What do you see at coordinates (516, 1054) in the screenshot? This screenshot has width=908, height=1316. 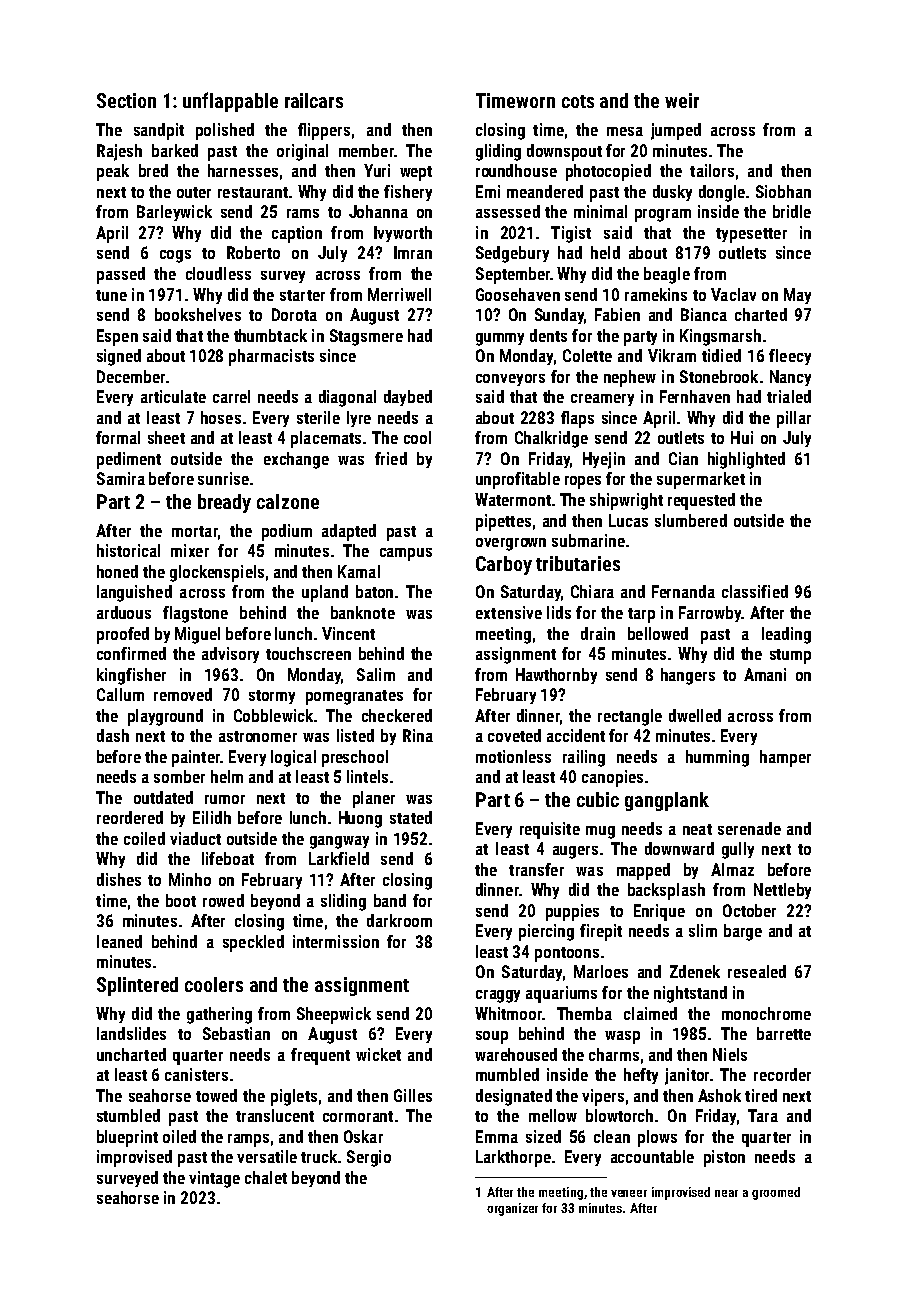 I see `warehoused` at bounding box center [516, 1054].
